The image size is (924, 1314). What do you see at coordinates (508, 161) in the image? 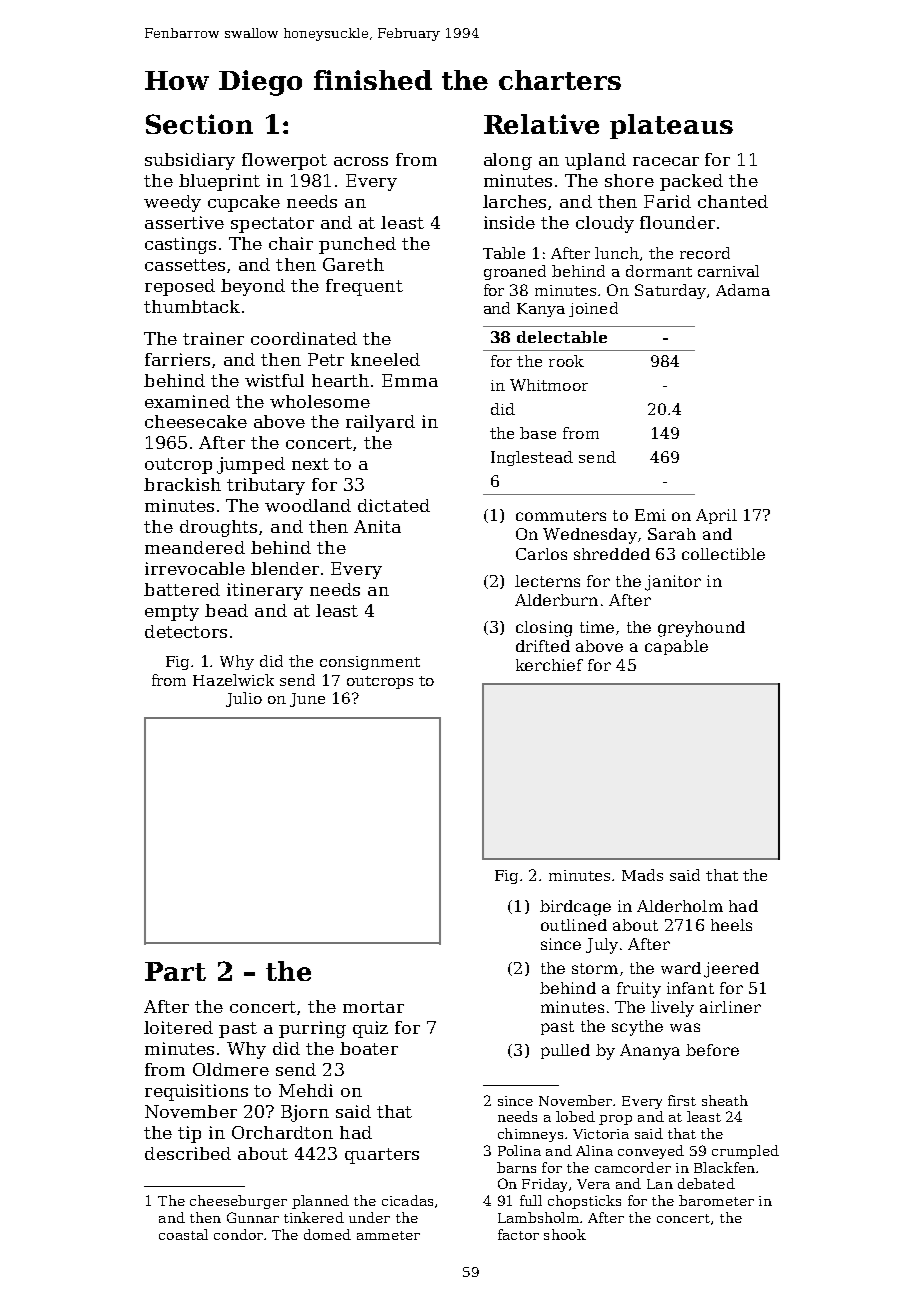
I see `along` at bounding box center [508, 161].
